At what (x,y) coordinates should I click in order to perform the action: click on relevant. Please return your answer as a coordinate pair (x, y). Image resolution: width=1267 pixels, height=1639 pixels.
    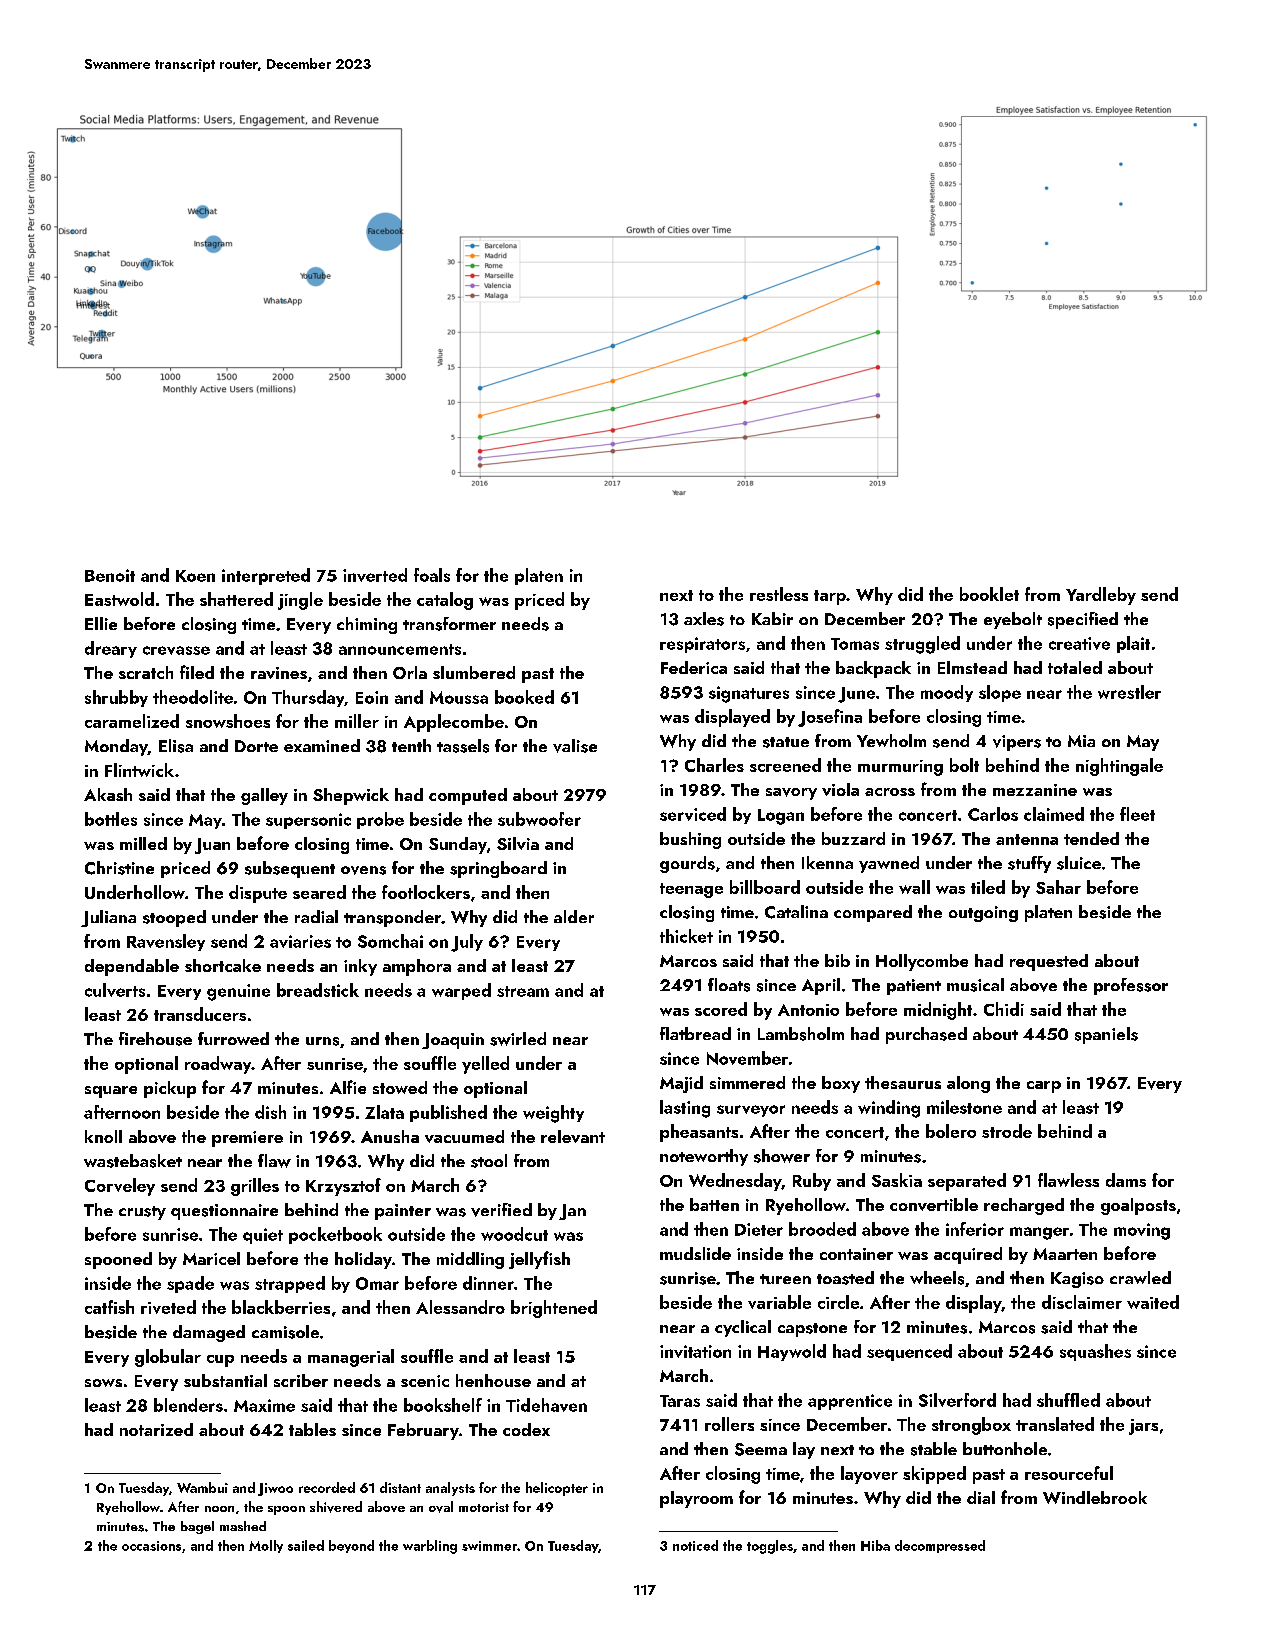
    Looking at the image, I should click on (573, 1136).
